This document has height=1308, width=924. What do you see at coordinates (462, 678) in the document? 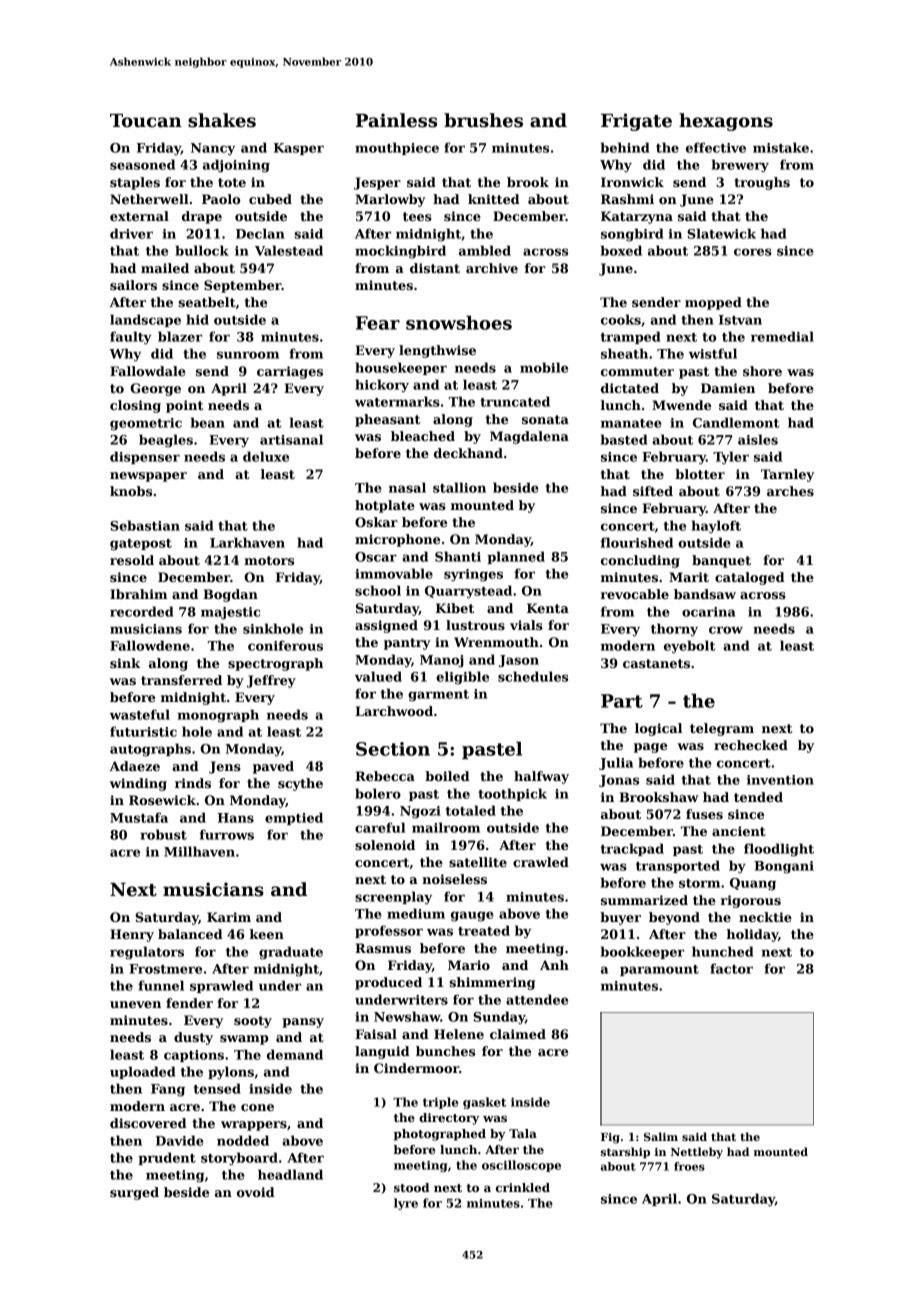
I see `eligible` at bounding box center [462, 678].
